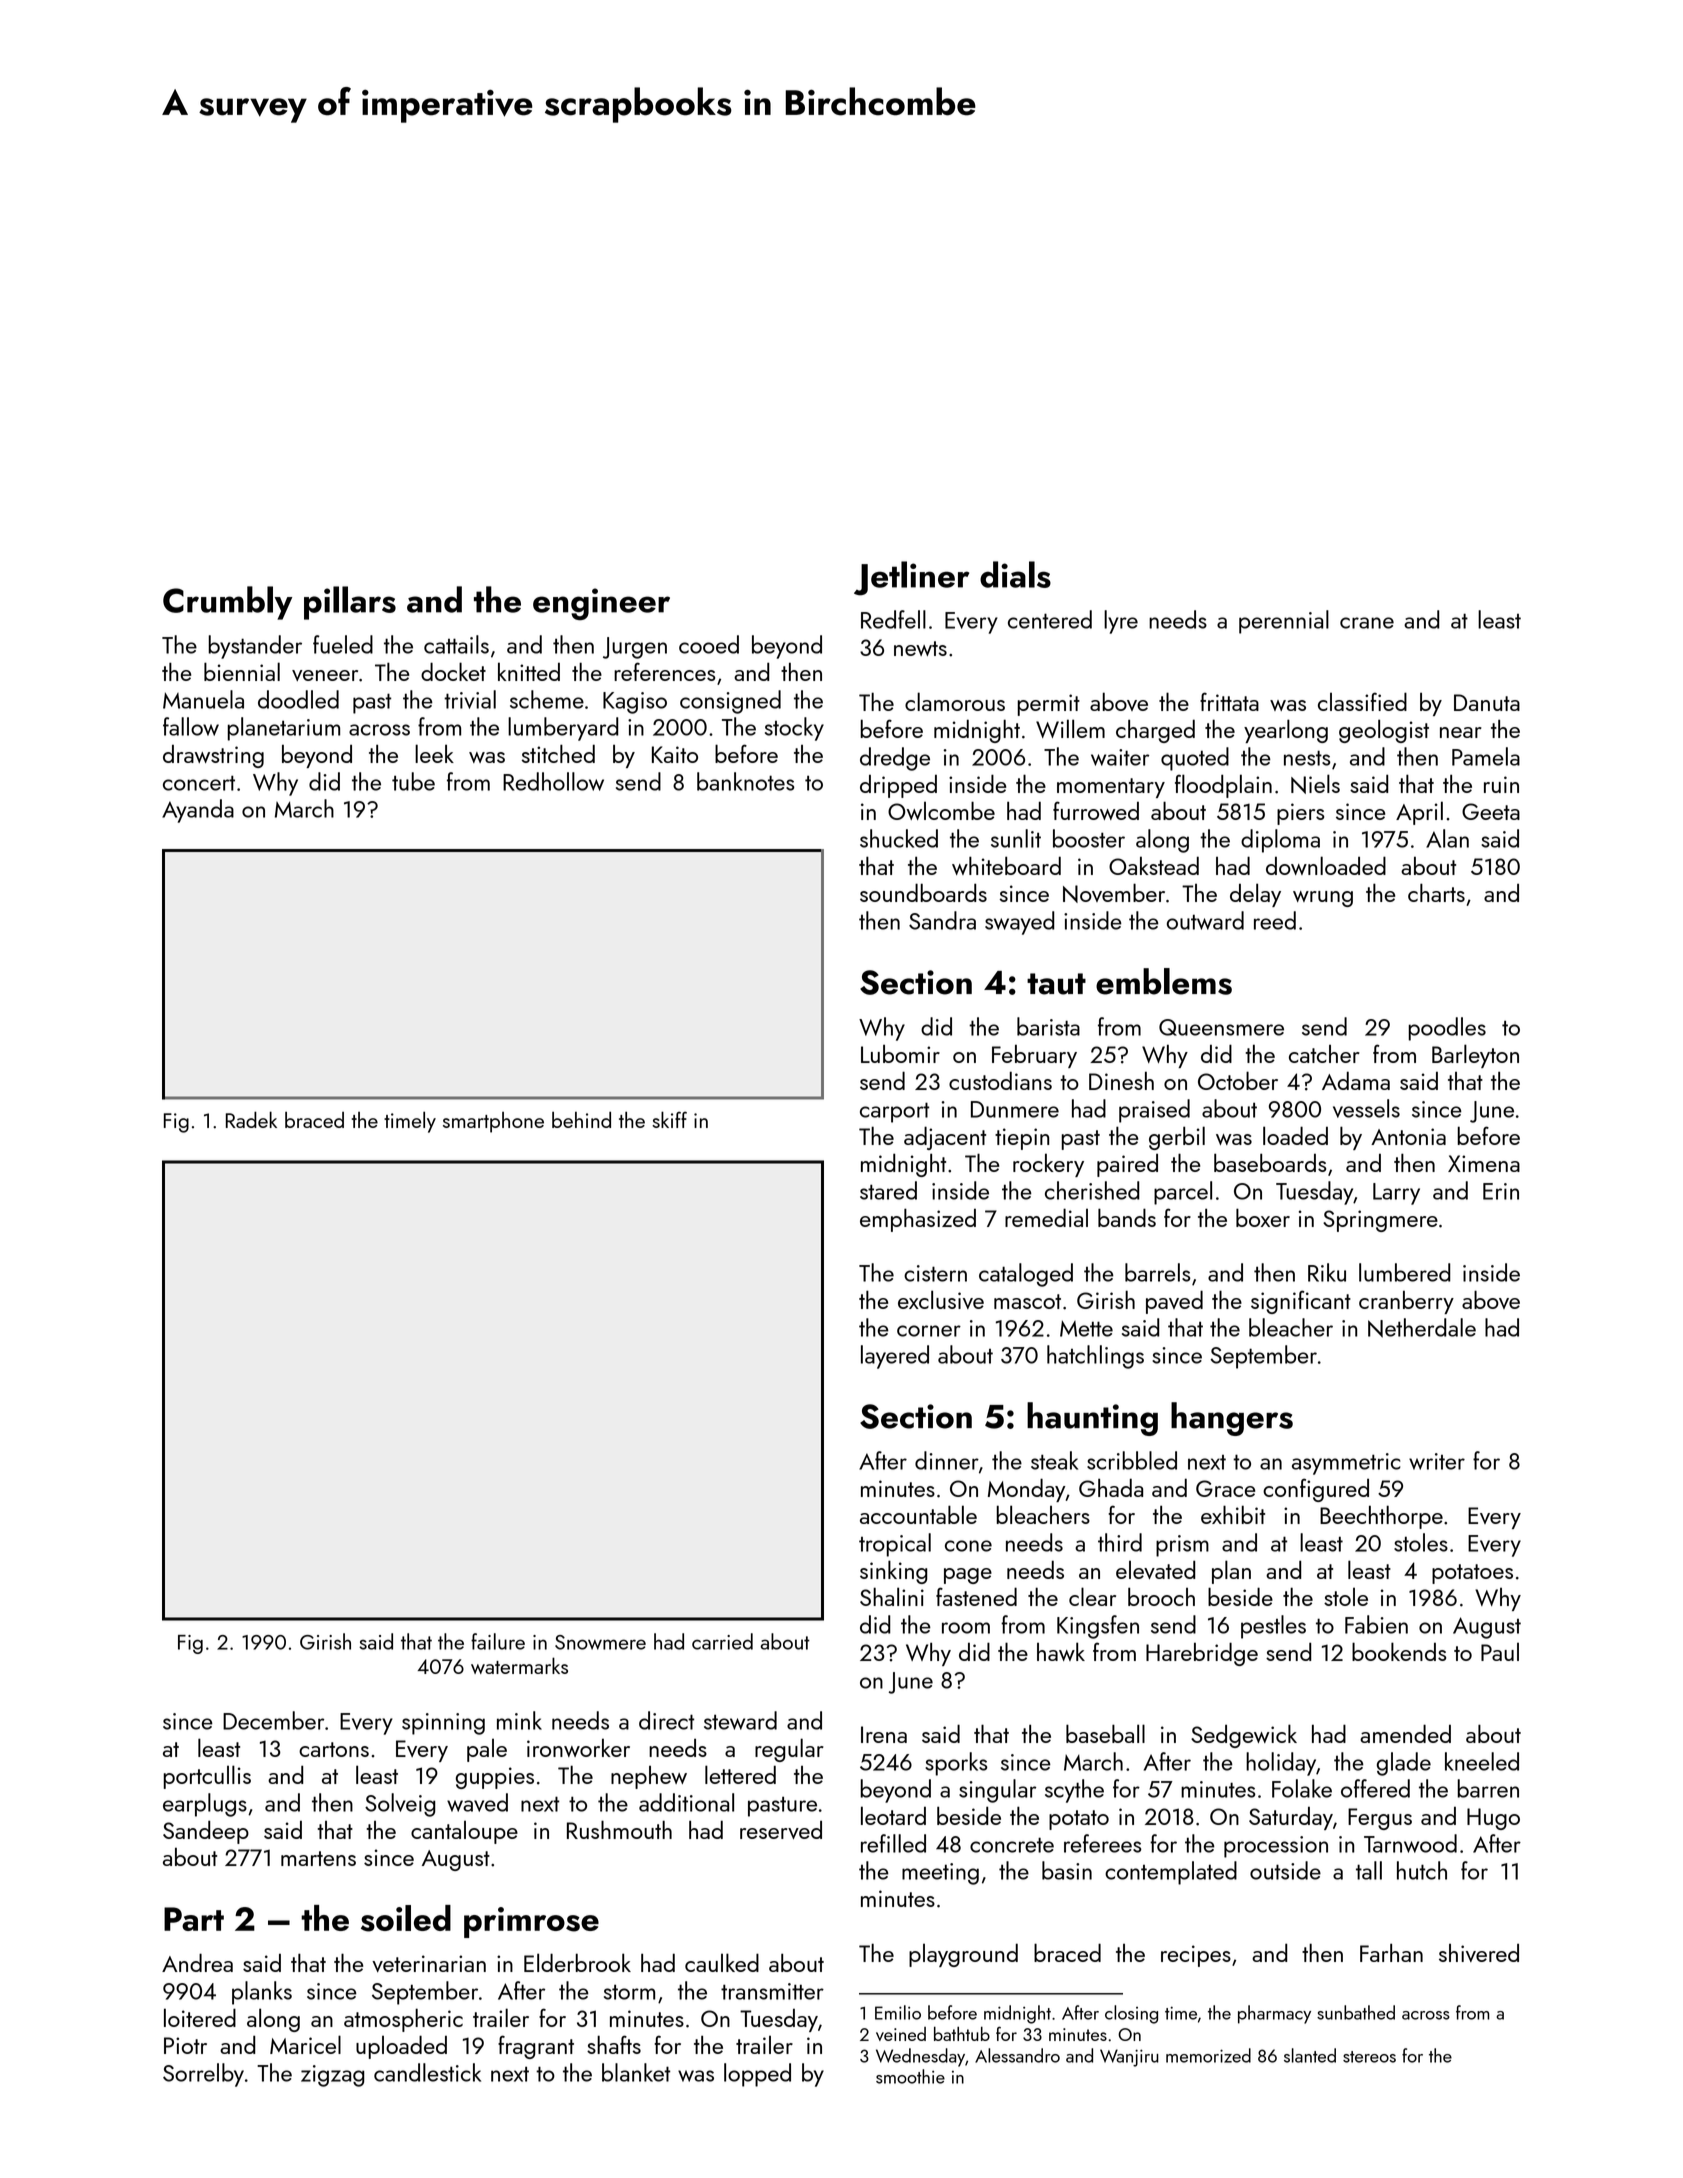 The height and width of the screenshot is (2178, 1683). Describe the element at coordinates (1405, 1733) in the screenshot. I see `amended` at that location.
